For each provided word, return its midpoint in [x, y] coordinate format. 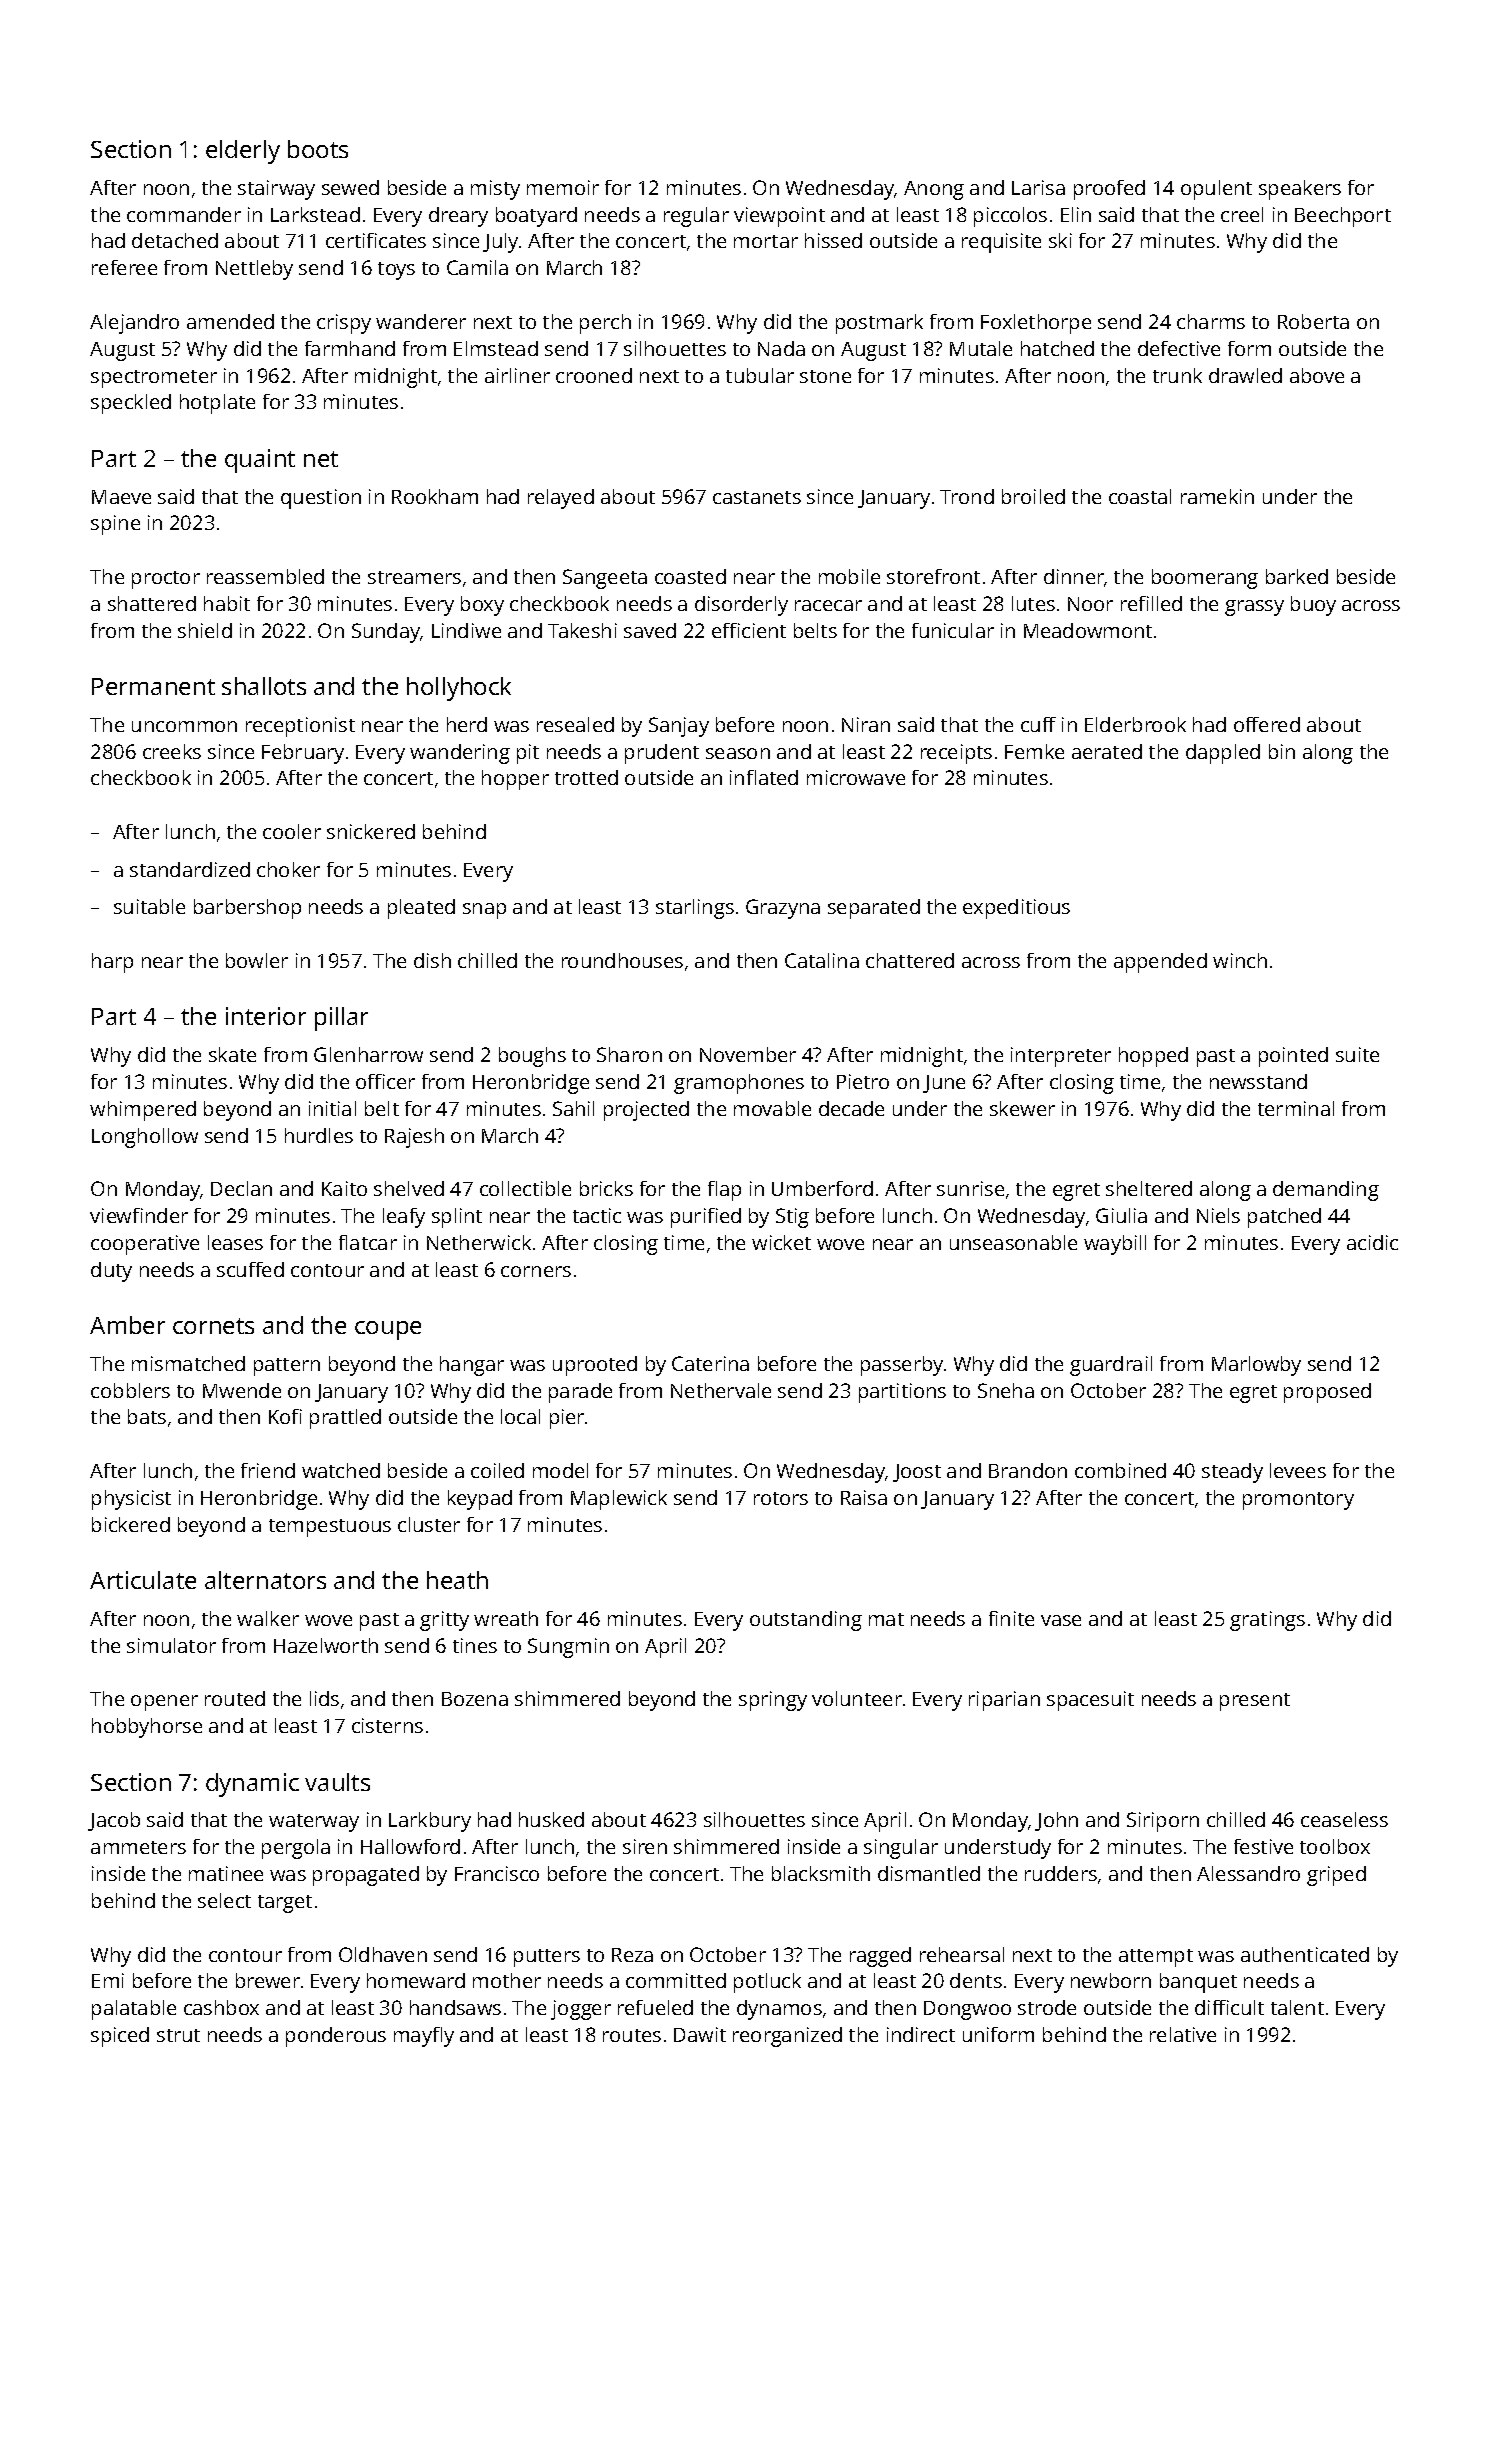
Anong [934, 190]
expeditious [1016, 909]
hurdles [319, 1135]
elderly [243, 152]
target [285, 1904]
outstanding [806, 1621]
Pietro [863, 1081]
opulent [1216, 190]
